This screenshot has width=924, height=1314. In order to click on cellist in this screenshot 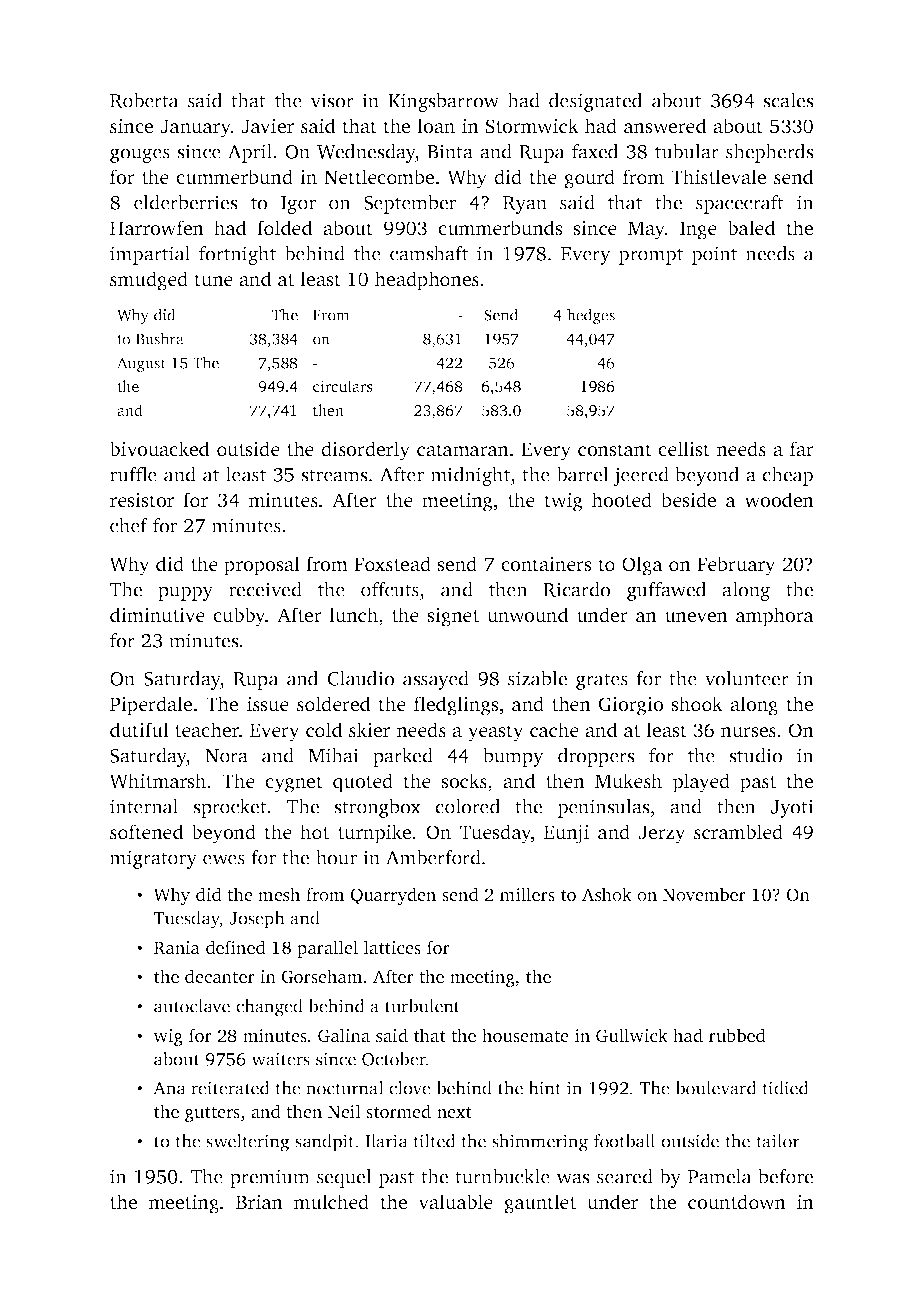, I will do `click(684, 448)`.
